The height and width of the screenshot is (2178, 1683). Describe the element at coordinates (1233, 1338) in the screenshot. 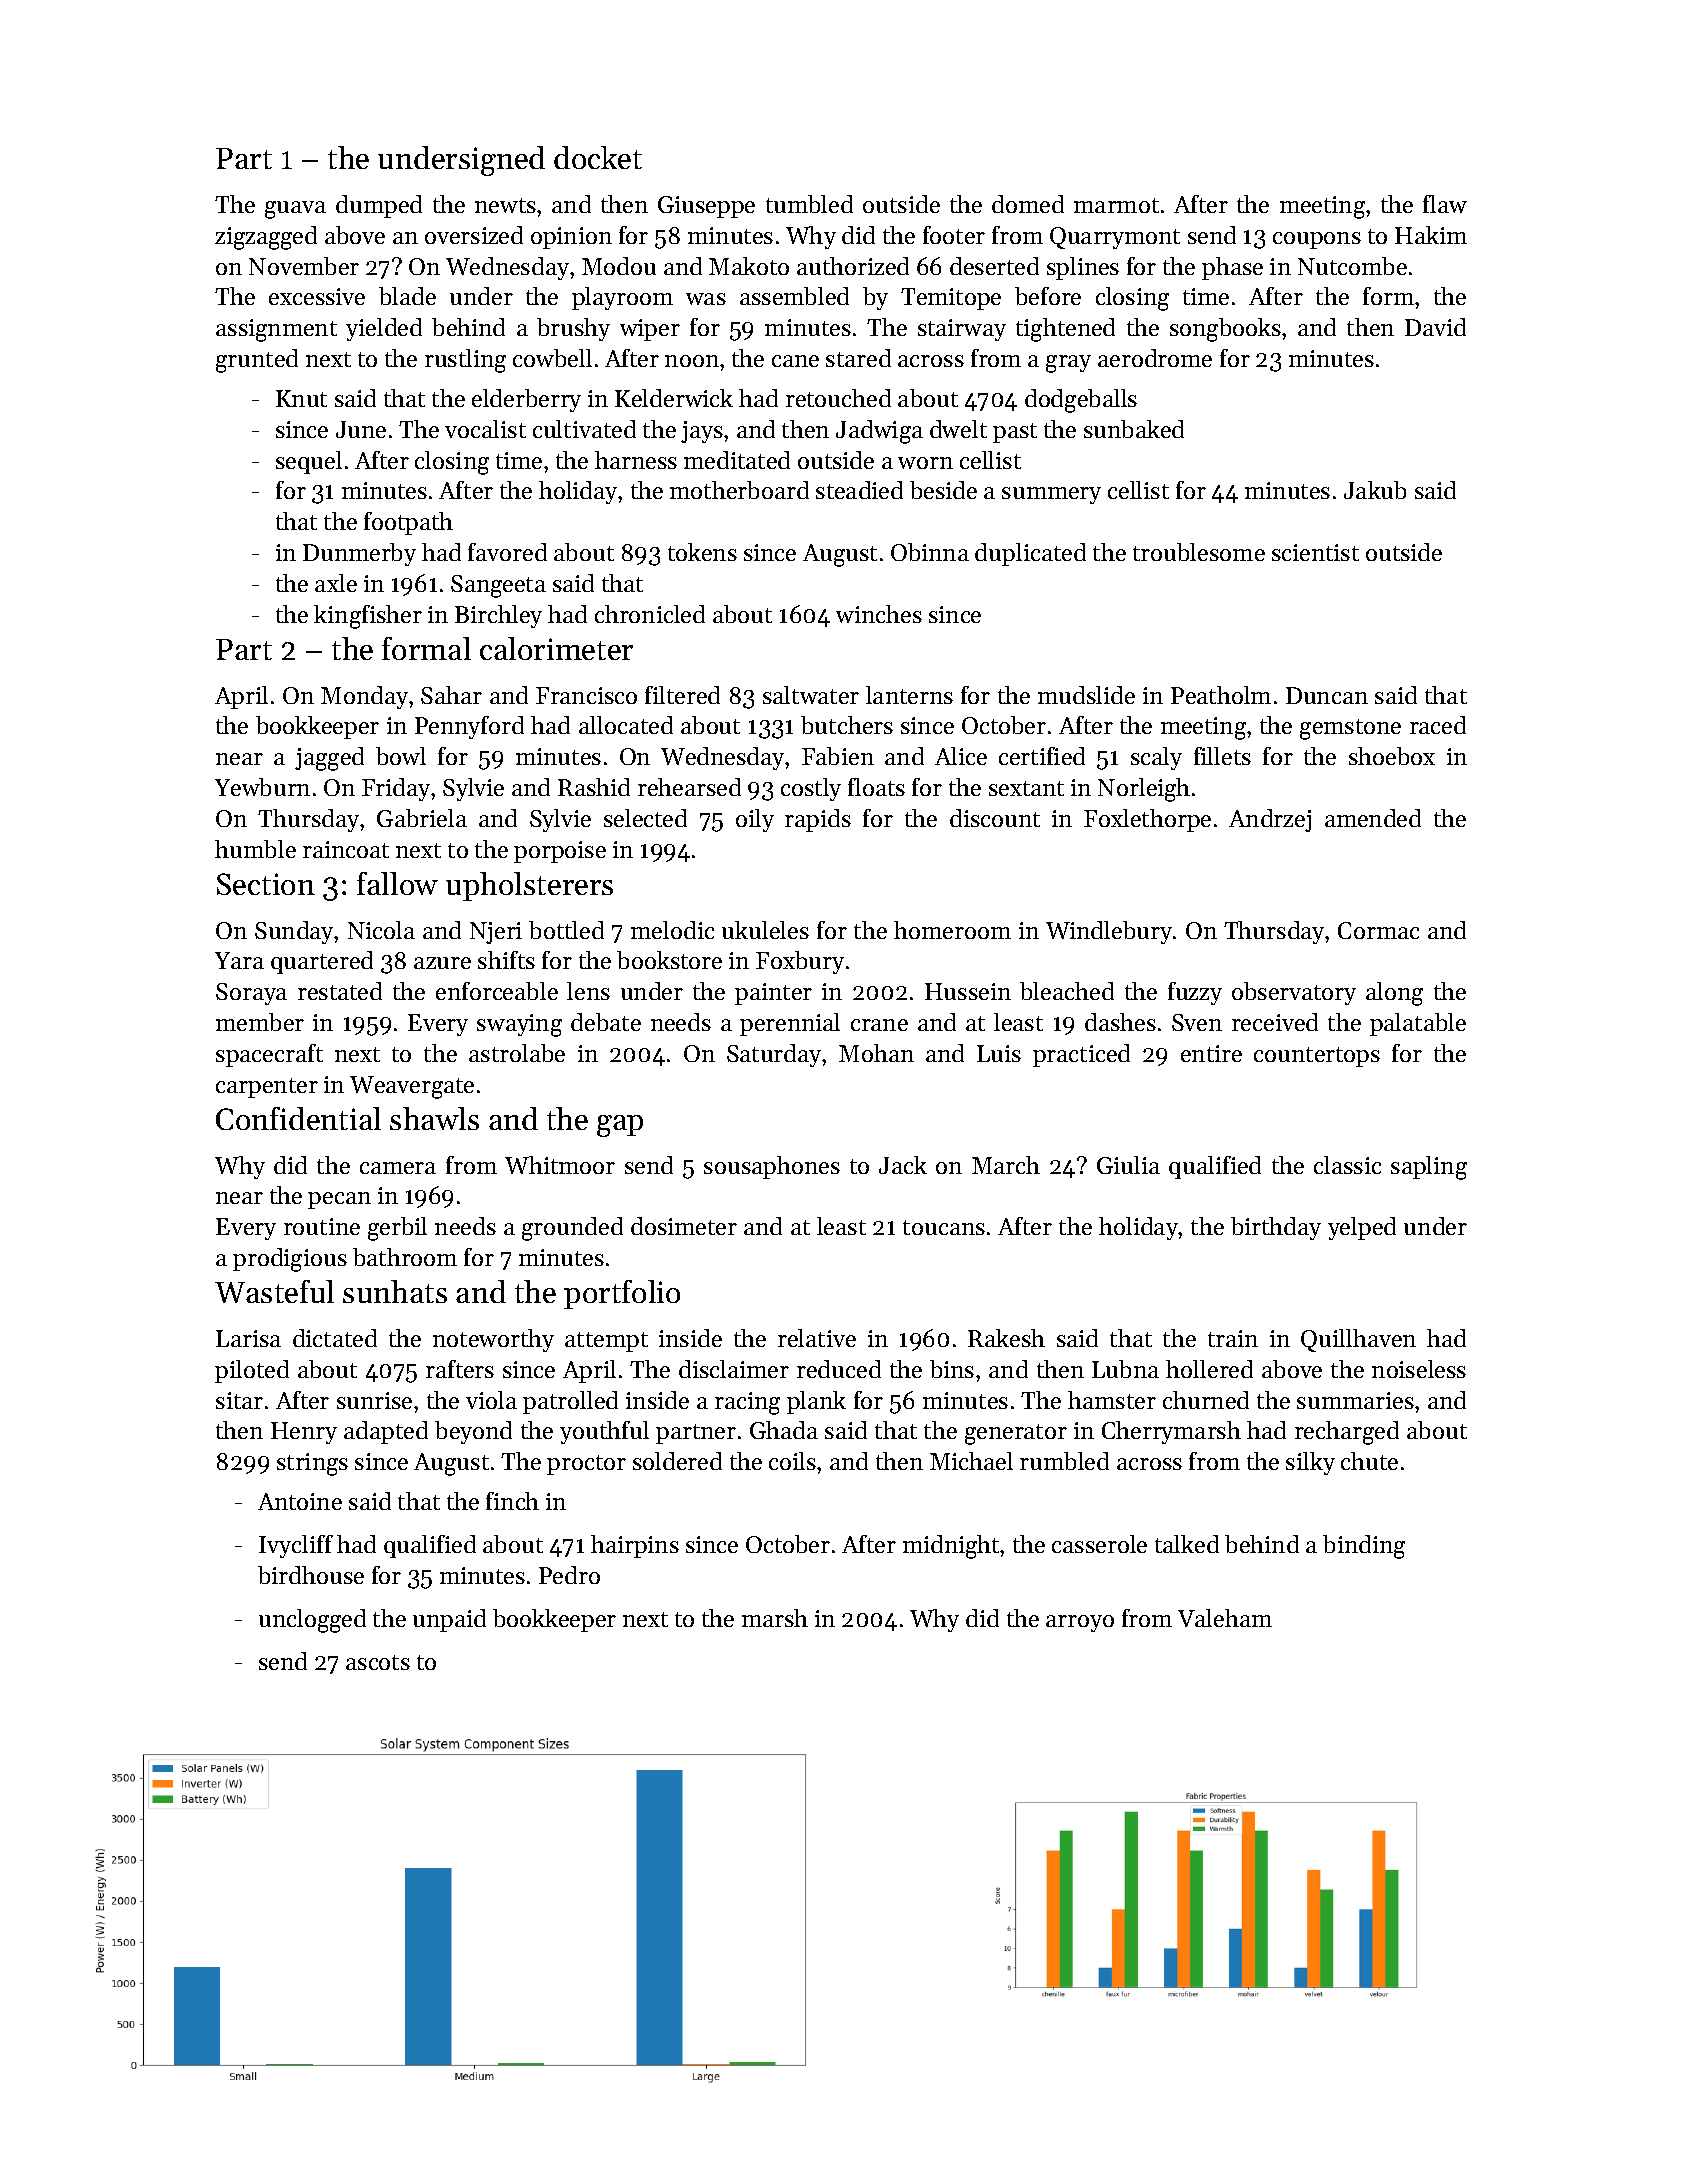

I see `train` at that location.
